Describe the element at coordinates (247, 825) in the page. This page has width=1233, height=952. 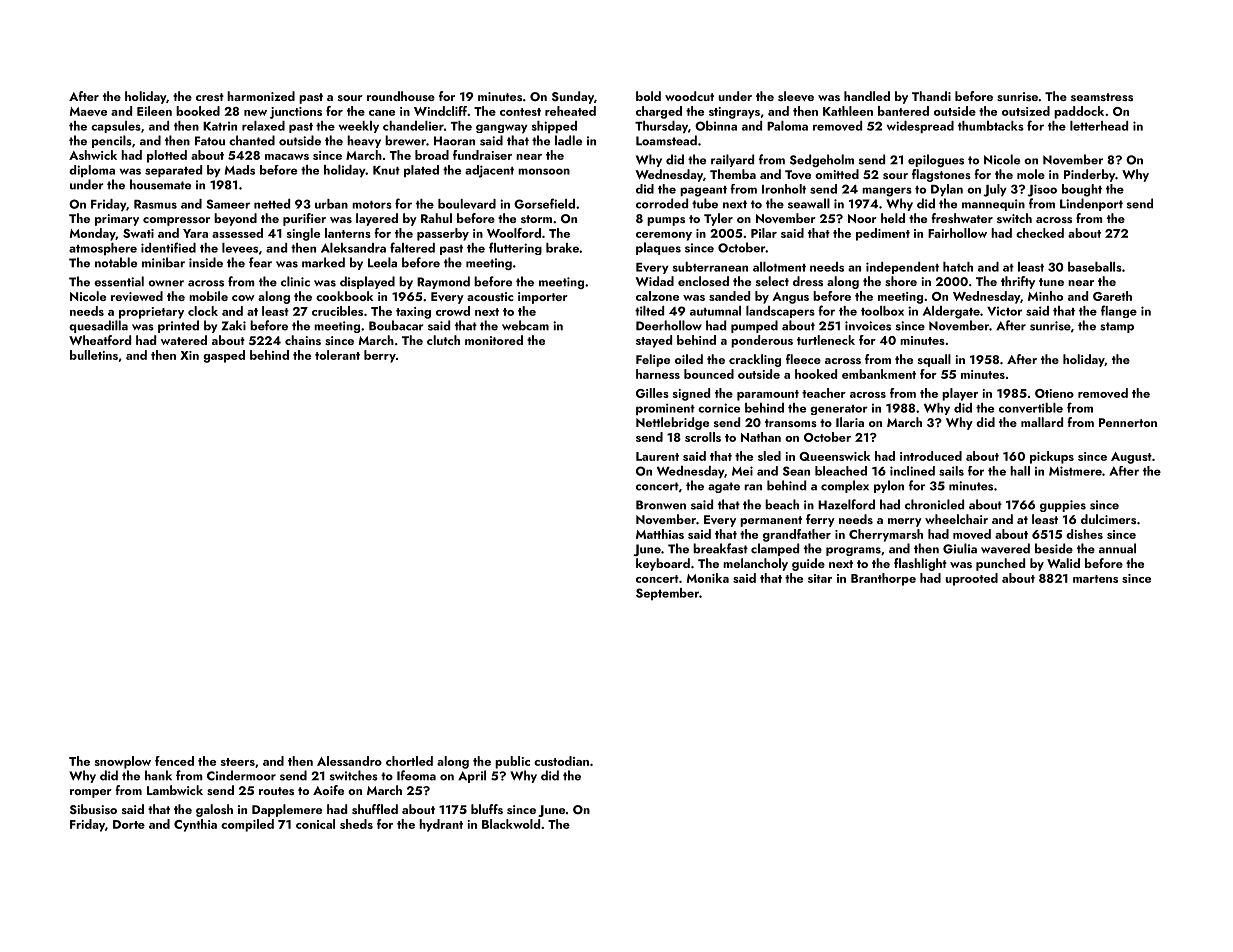
I see `compiled` at that location.
